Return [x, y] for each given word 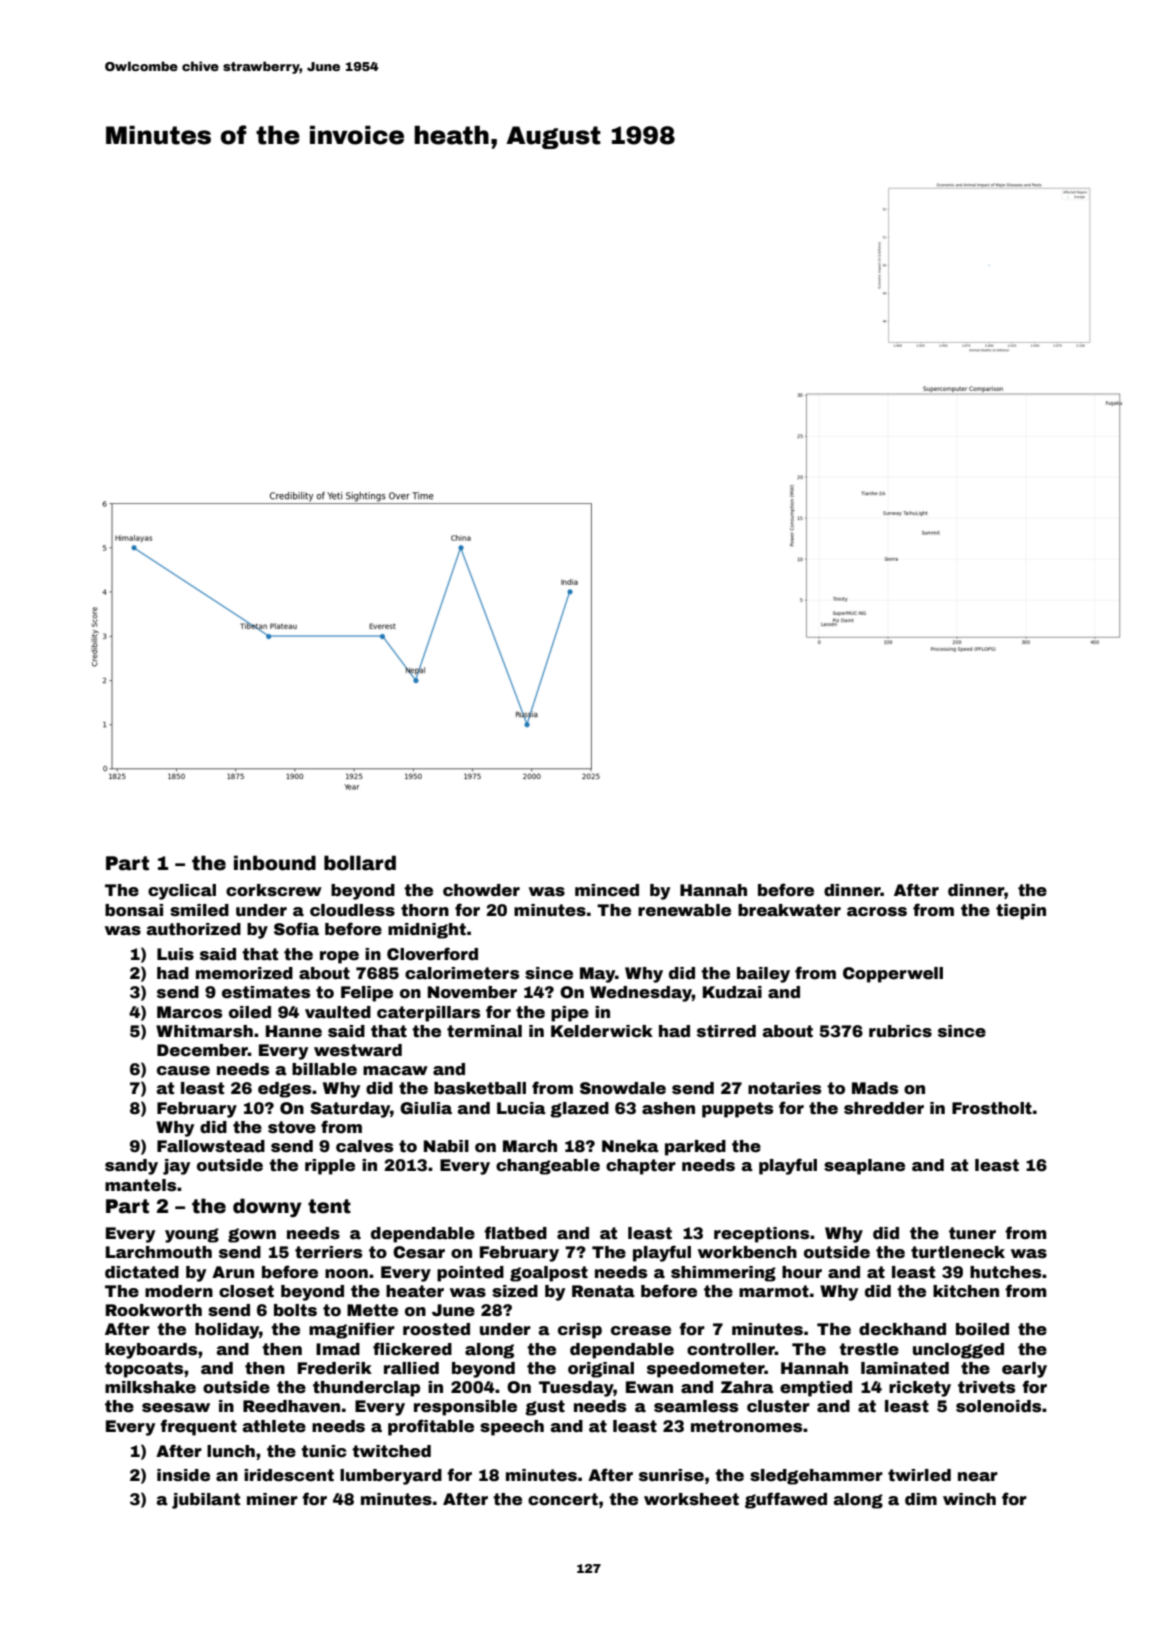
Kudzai [732, 992]
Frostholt [992, 1108]
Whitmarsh [204, 1031]
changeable [548, 1167]
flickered [412, 1349]
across [877, 912]
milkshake [150, 1387]
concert [563, 1499]
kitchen [966, 1291]
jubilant [206, 1501]
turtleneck [958, 1252]
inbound [275, 863]
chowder [481, 890]
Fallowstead [211, 1146]
